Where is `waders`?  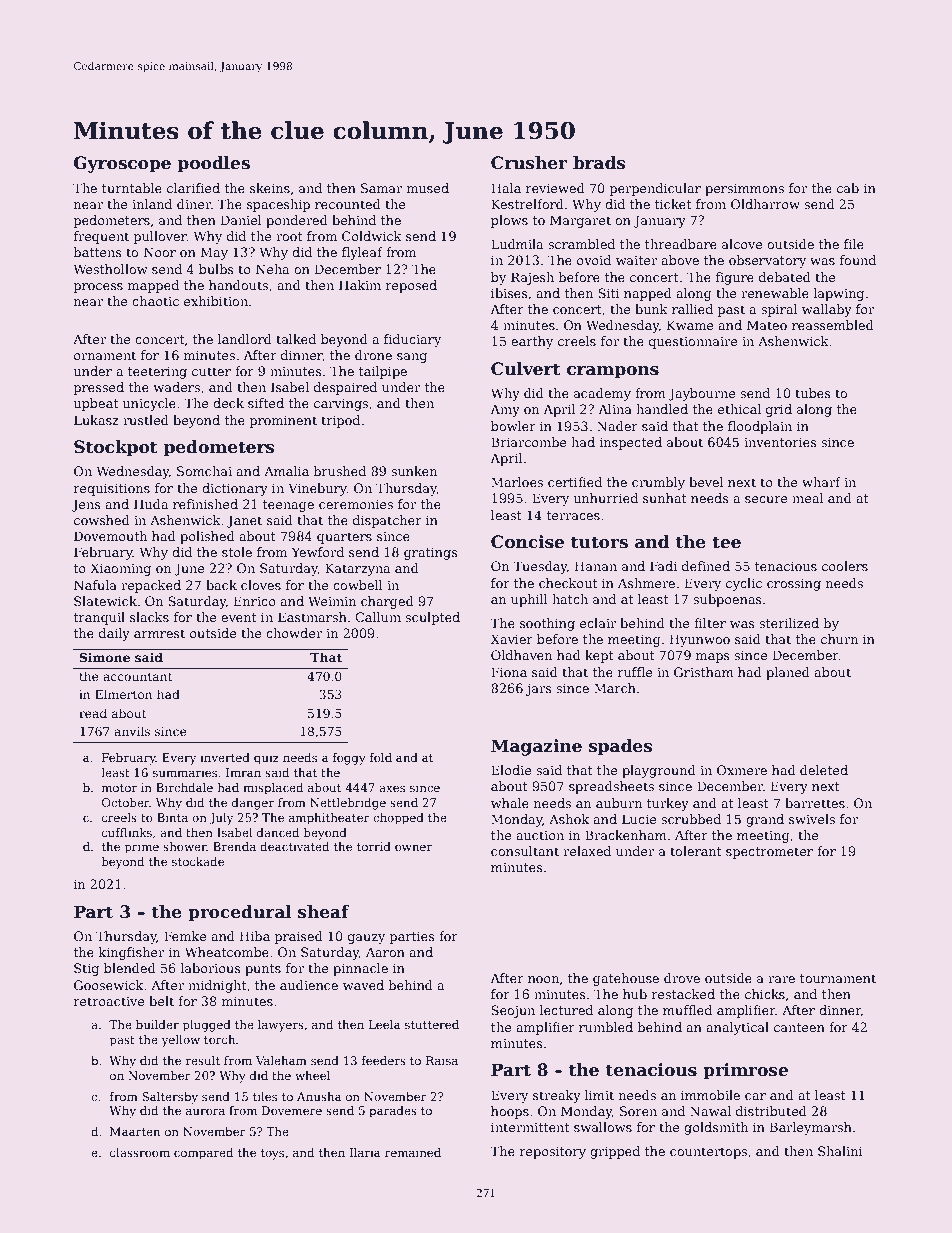
waders is located at coordinates (176, 387).
